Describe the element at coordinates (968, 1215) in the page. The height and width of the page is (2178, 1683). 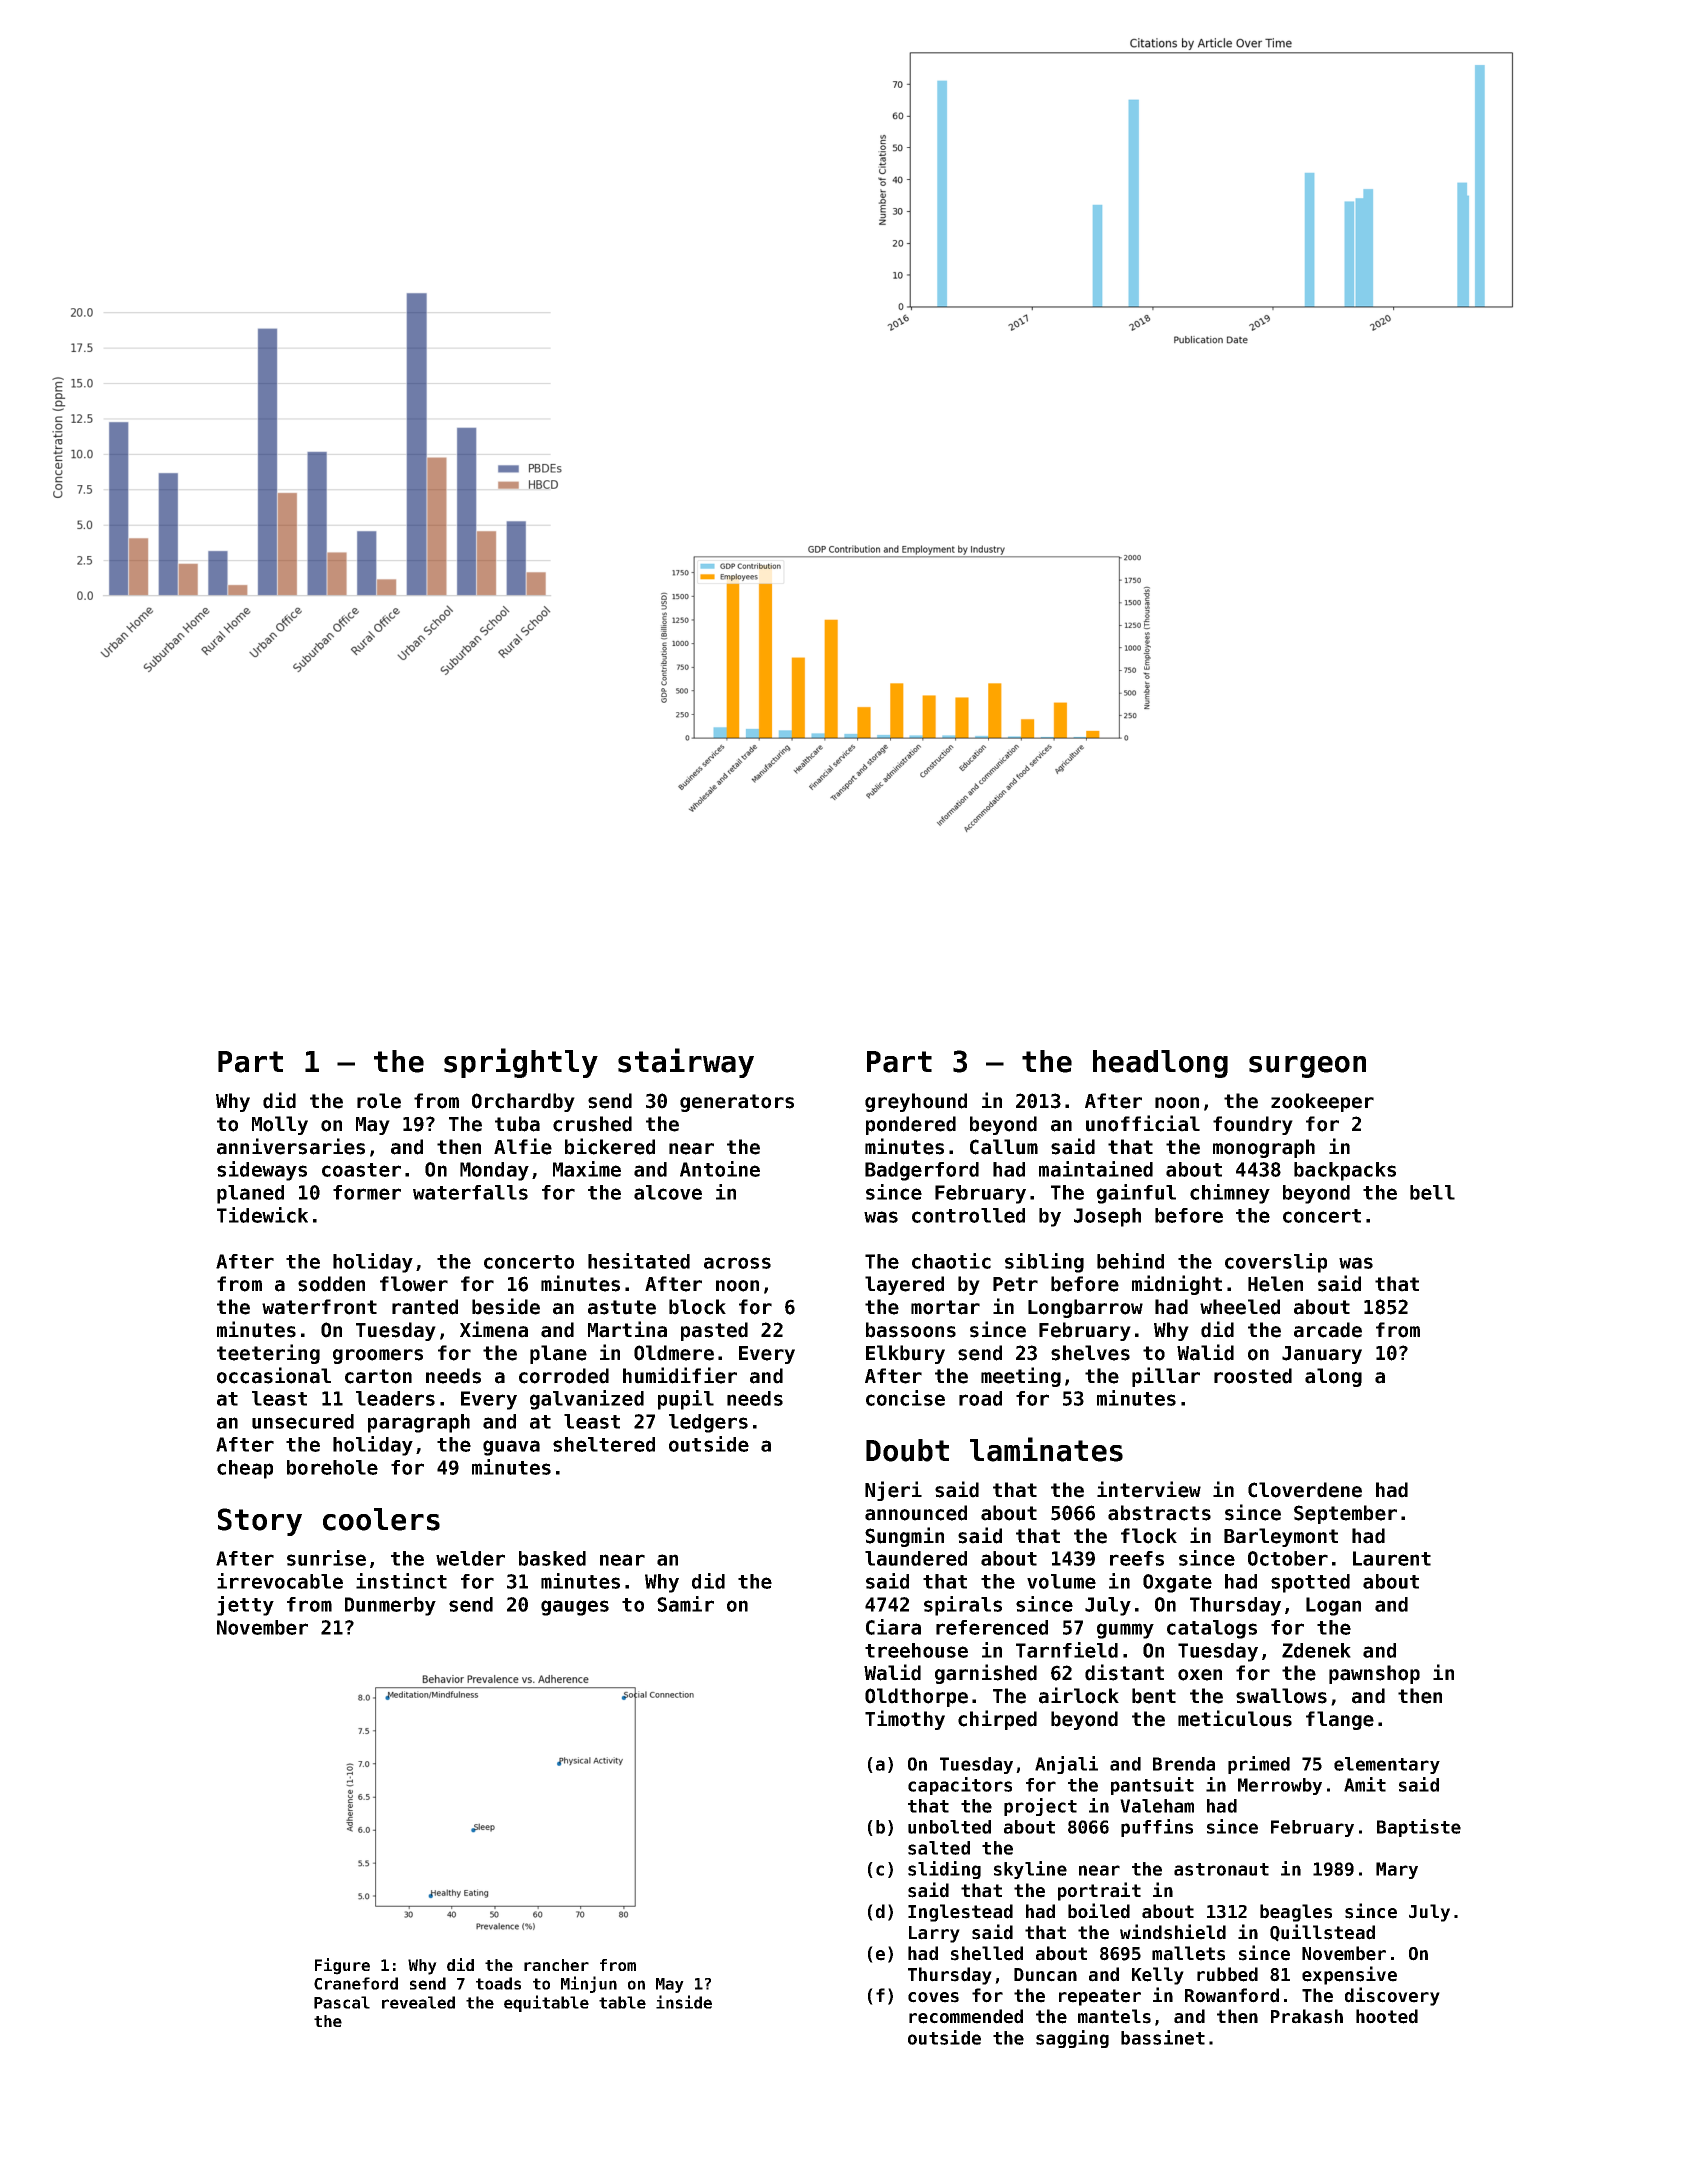
I see `controlled` at that location.
